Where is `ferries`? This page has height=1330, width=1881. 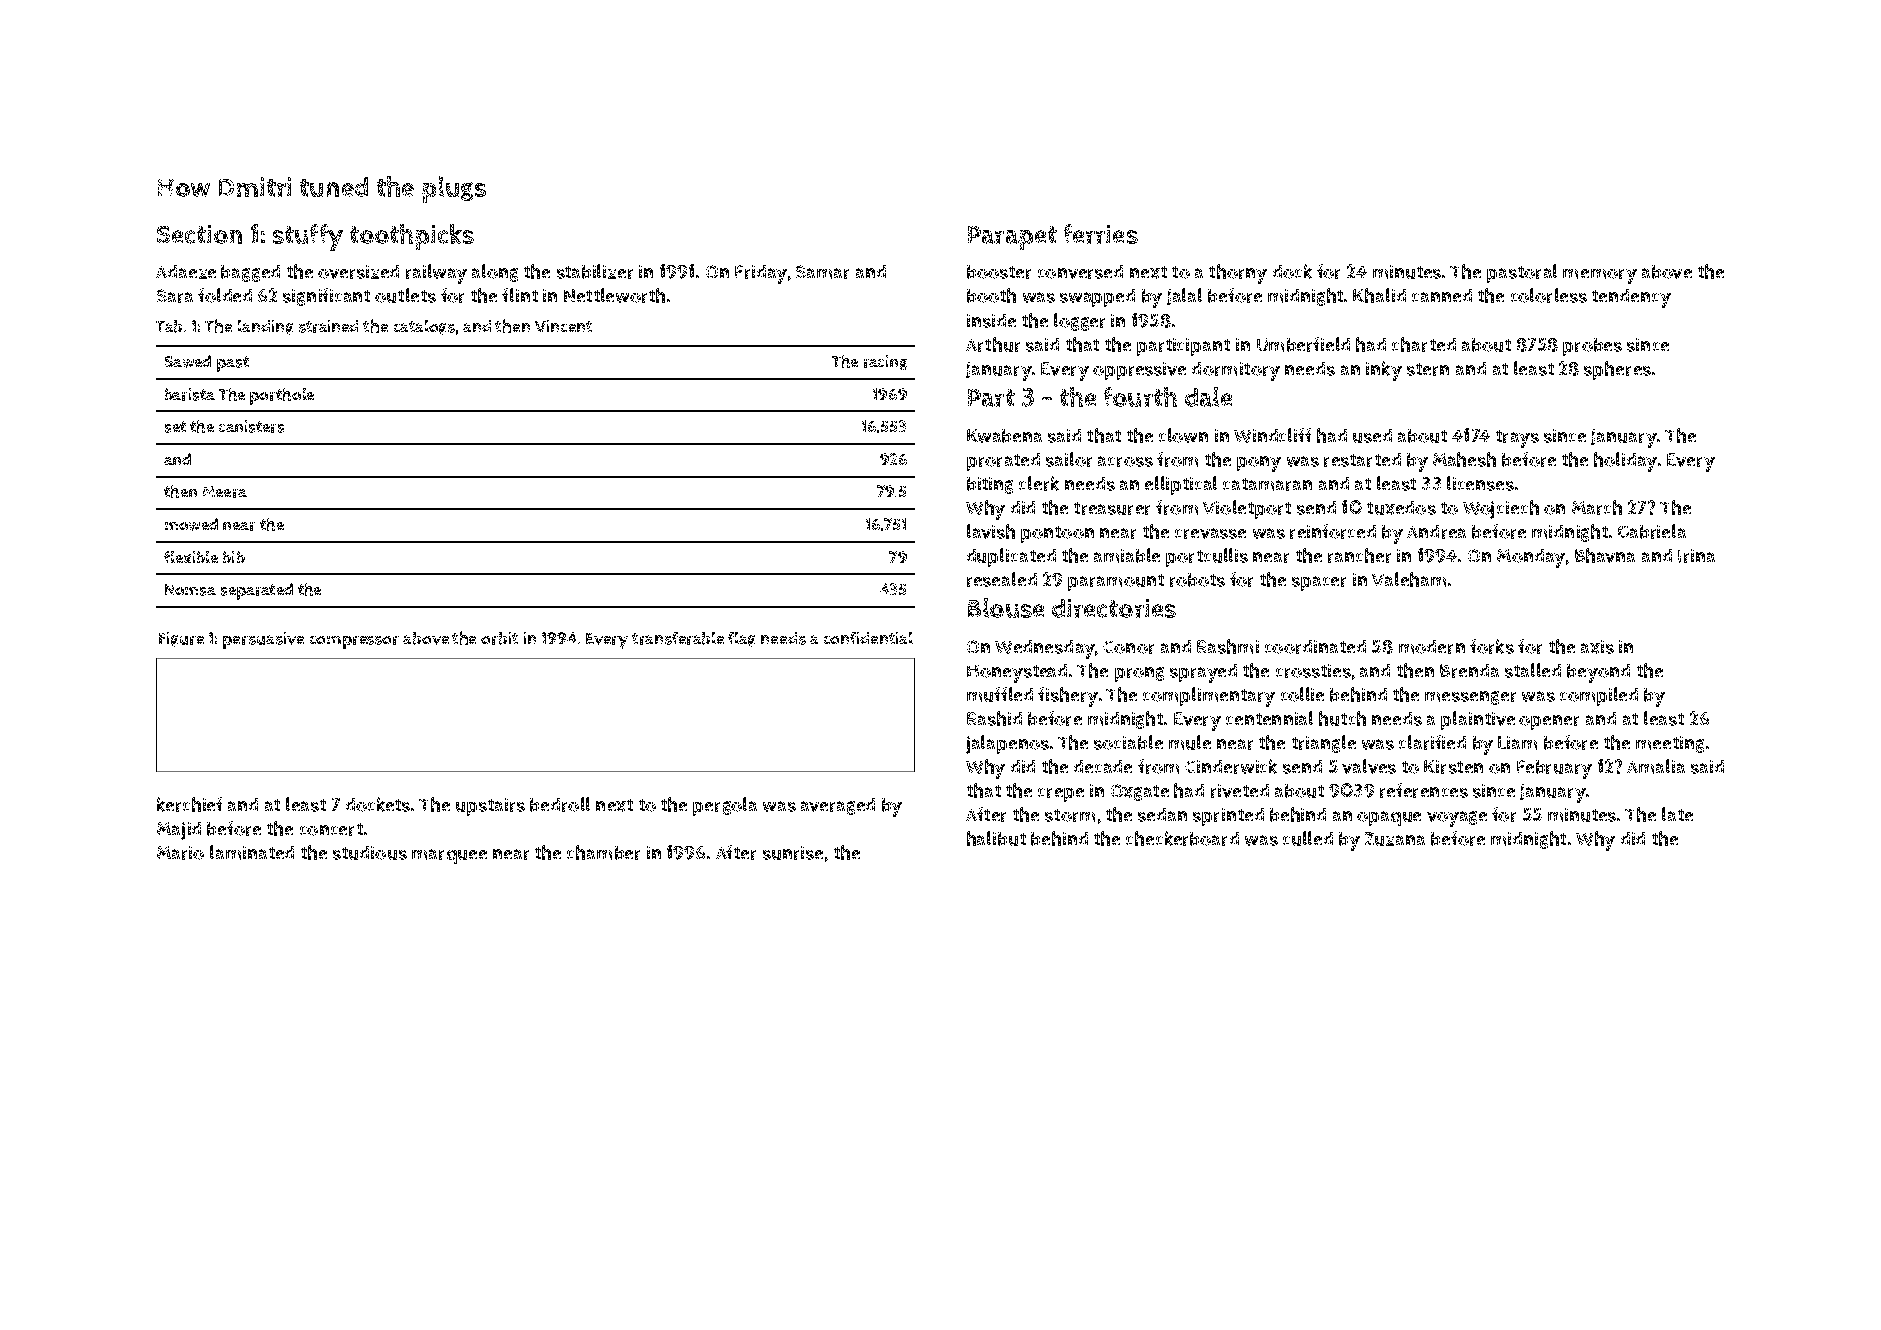
ferries is located at coordinates (1101, 234).
